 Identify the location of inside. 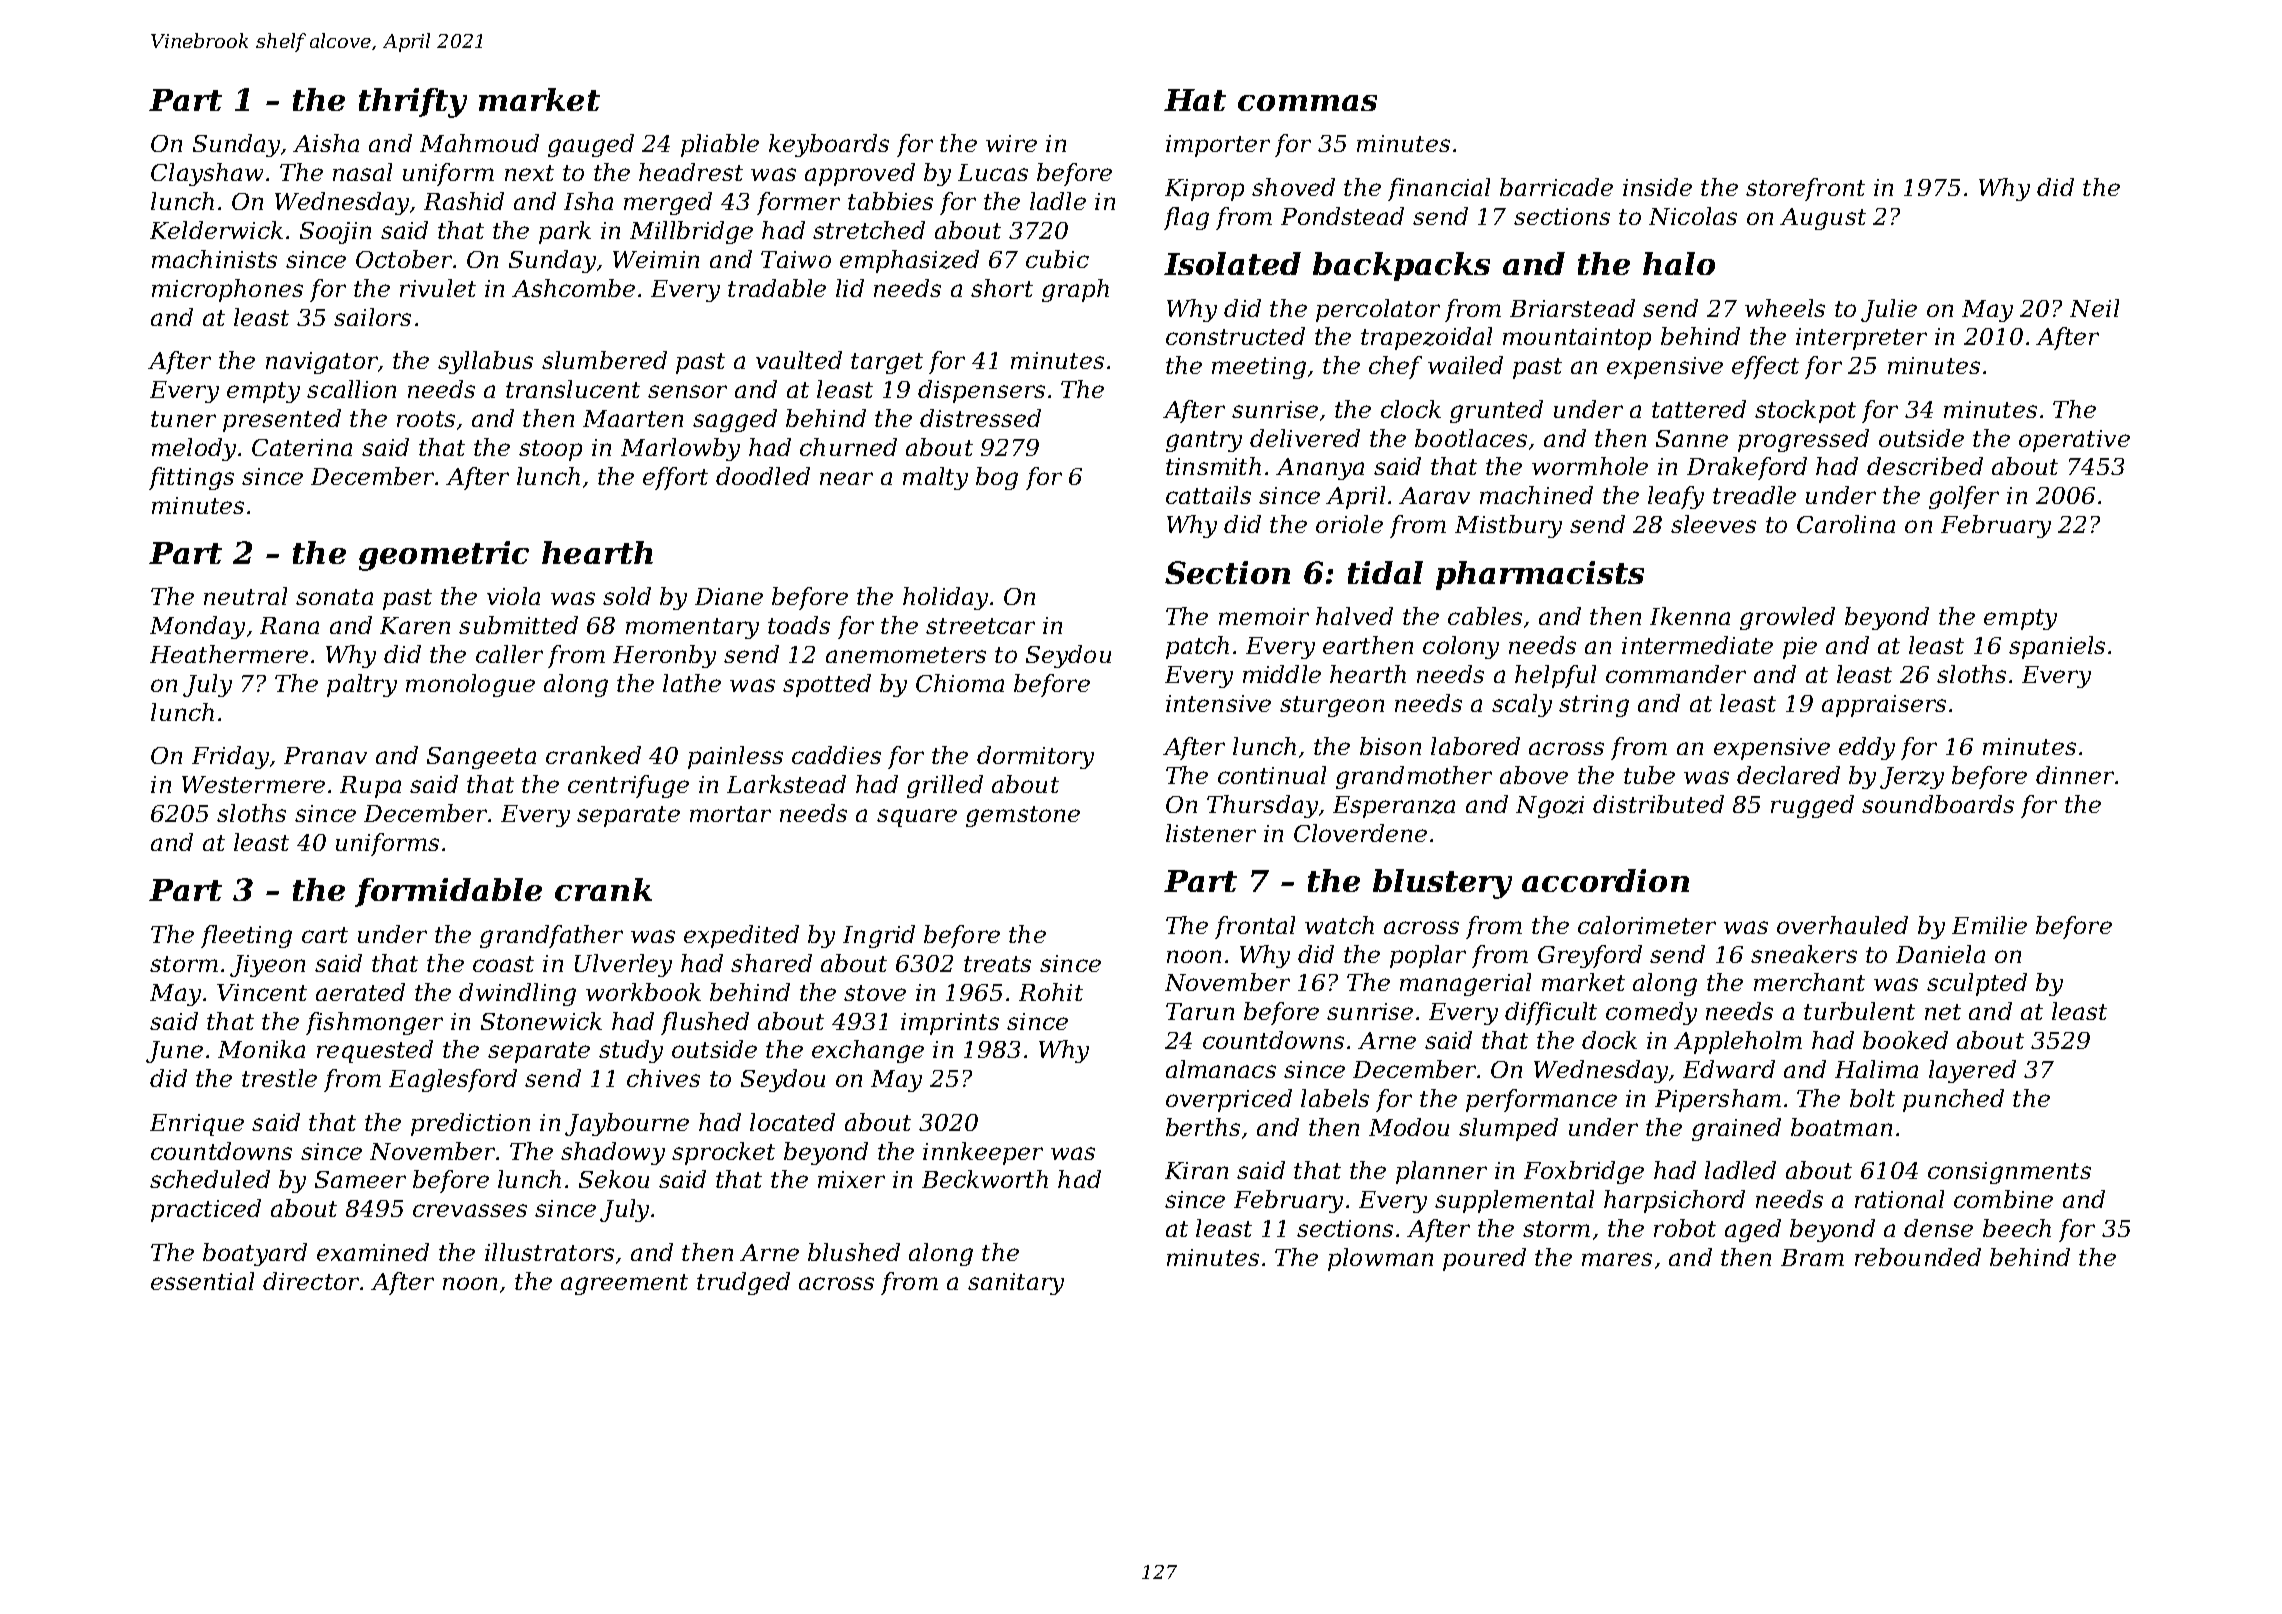
(1657, 187).
